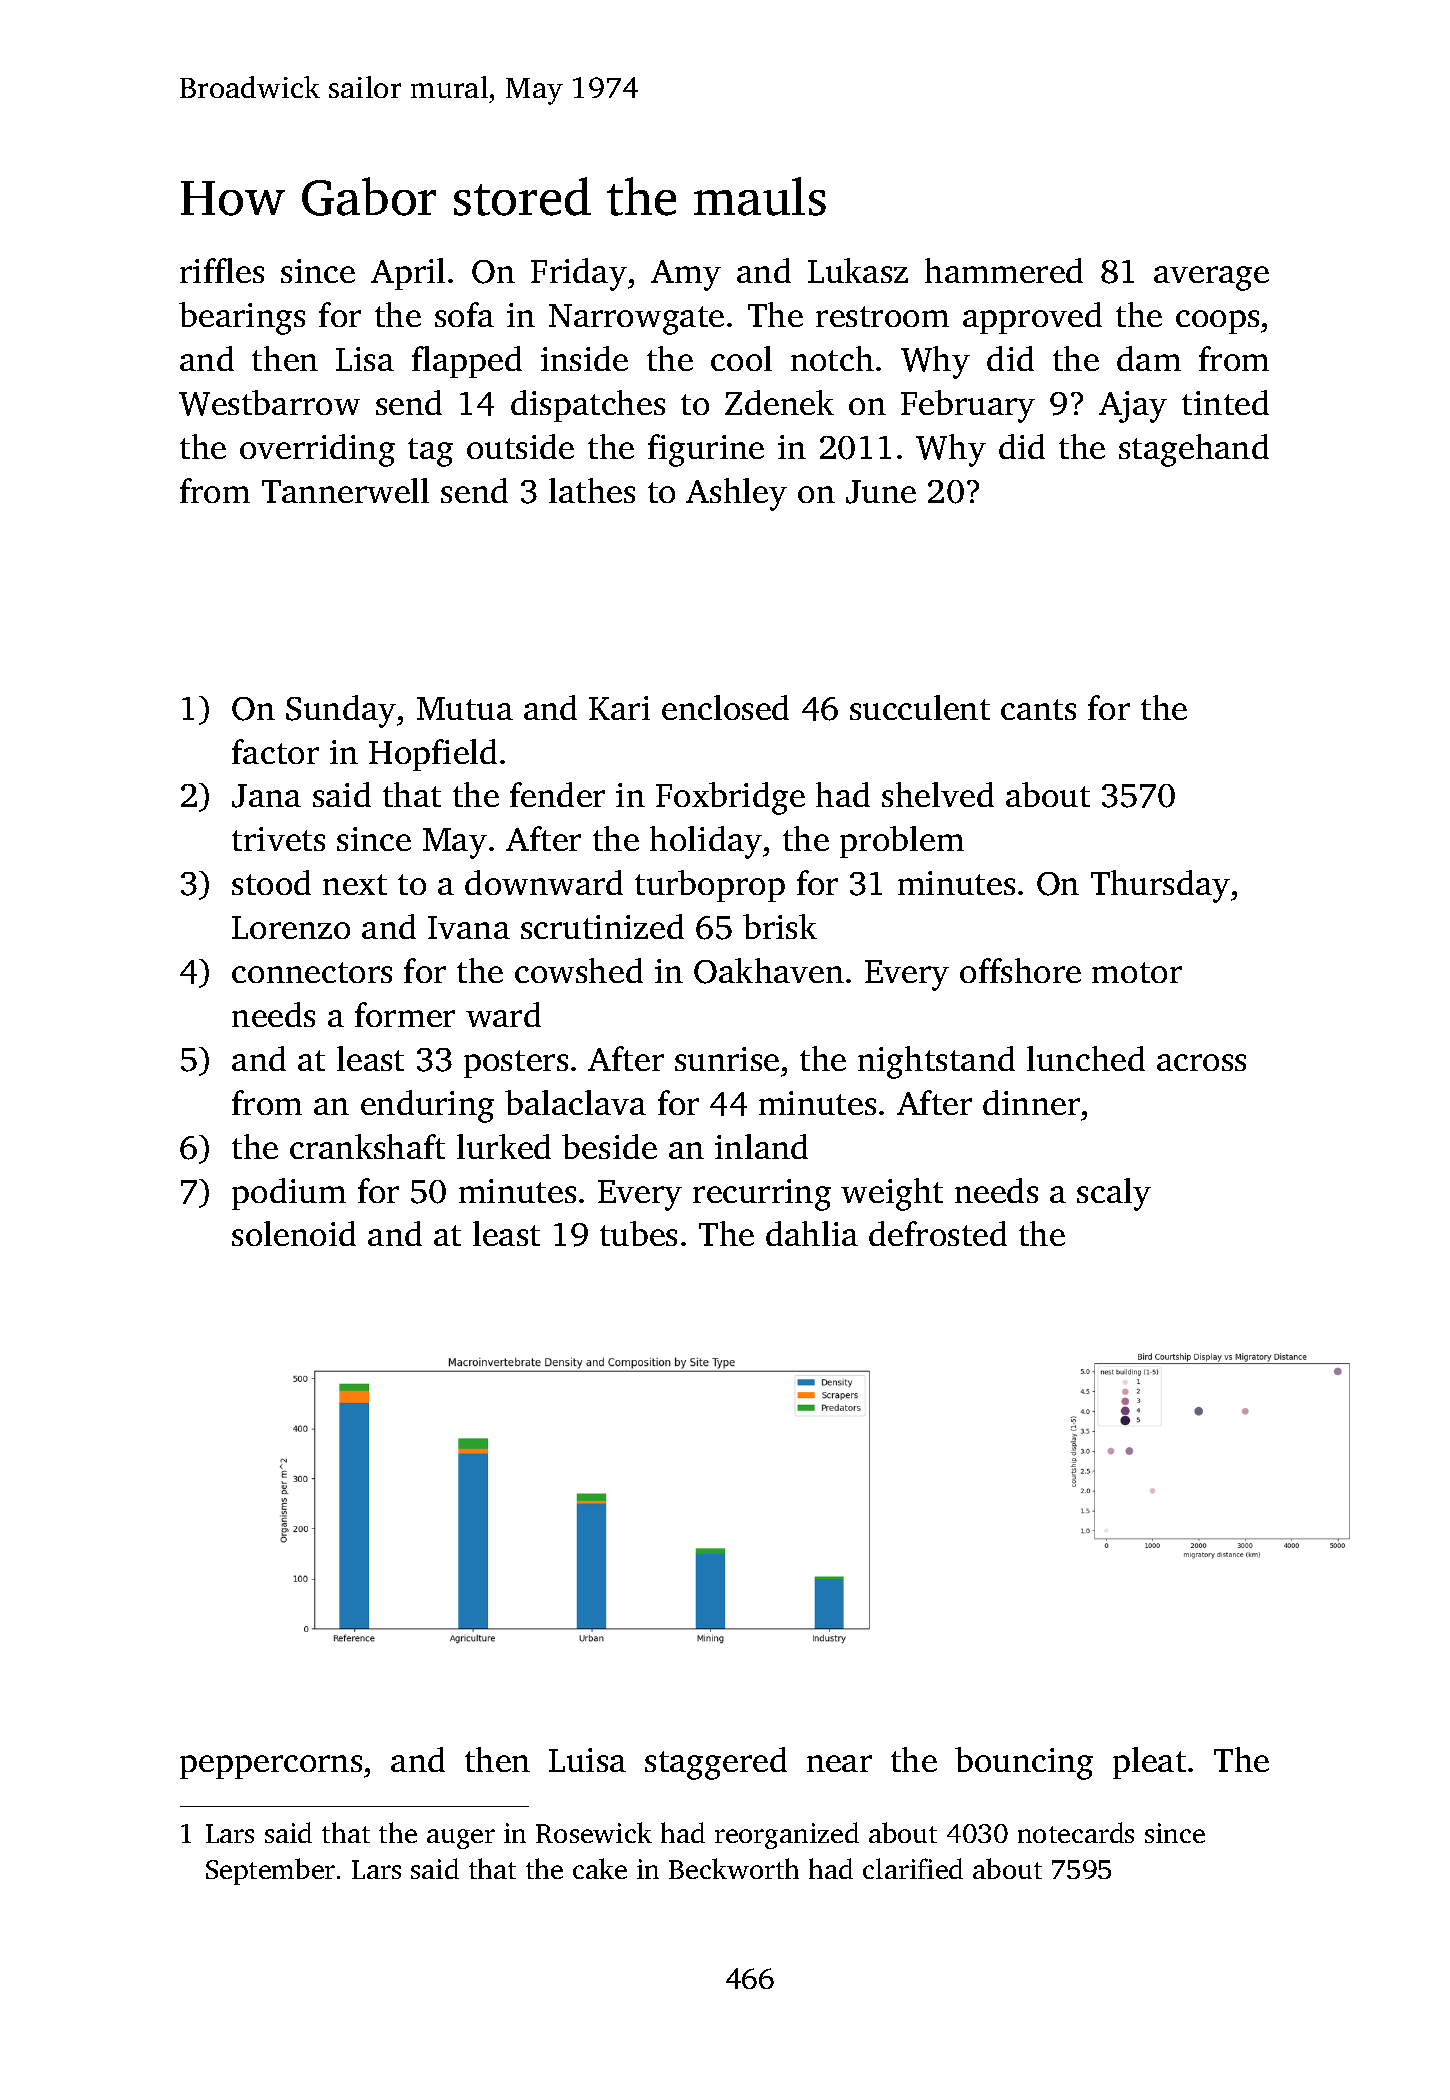  I want to click on peppercorns, so click(271, 1767).
